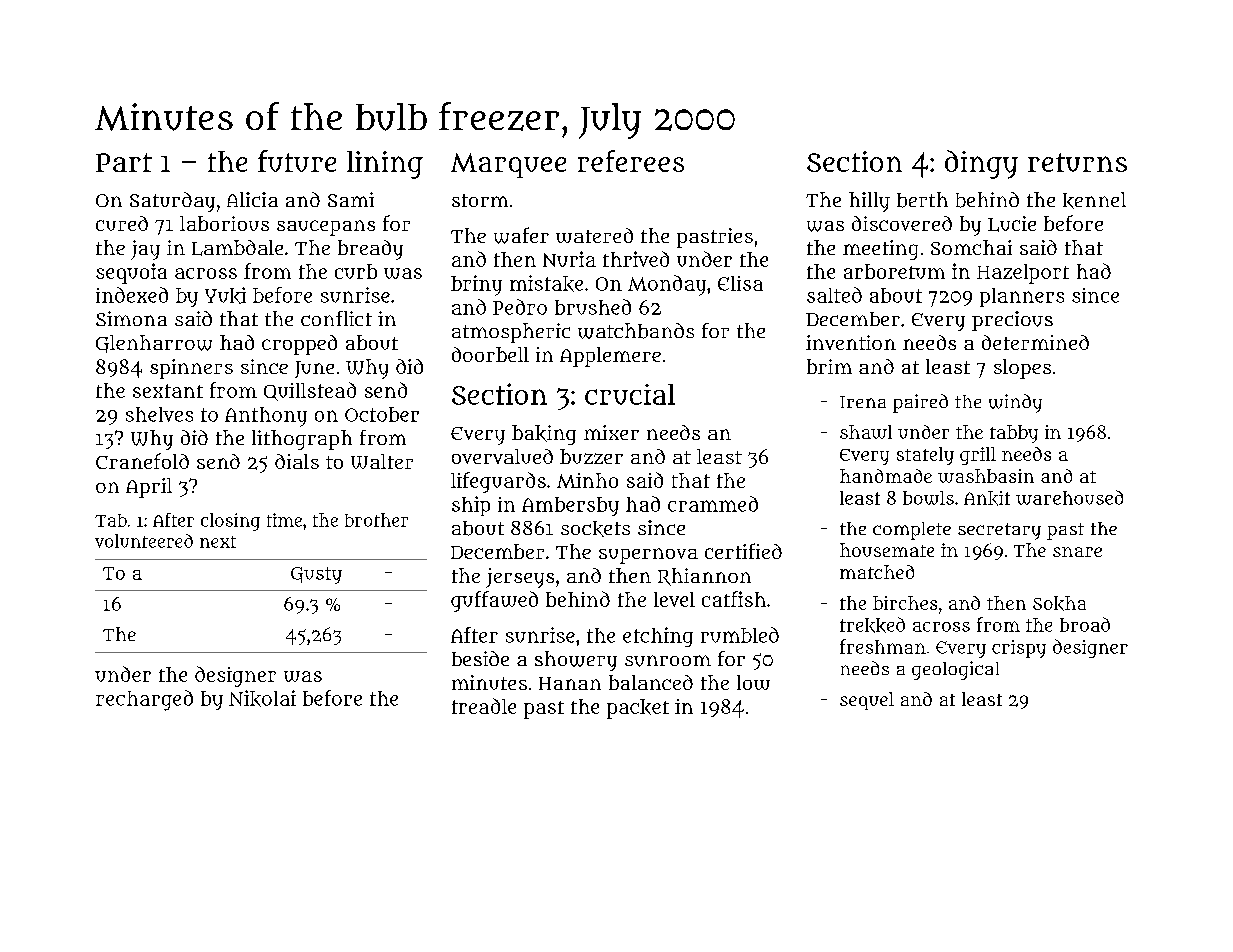  Describe the element at coordinates (144, 700) in the document. I see `recharged` at that location.
